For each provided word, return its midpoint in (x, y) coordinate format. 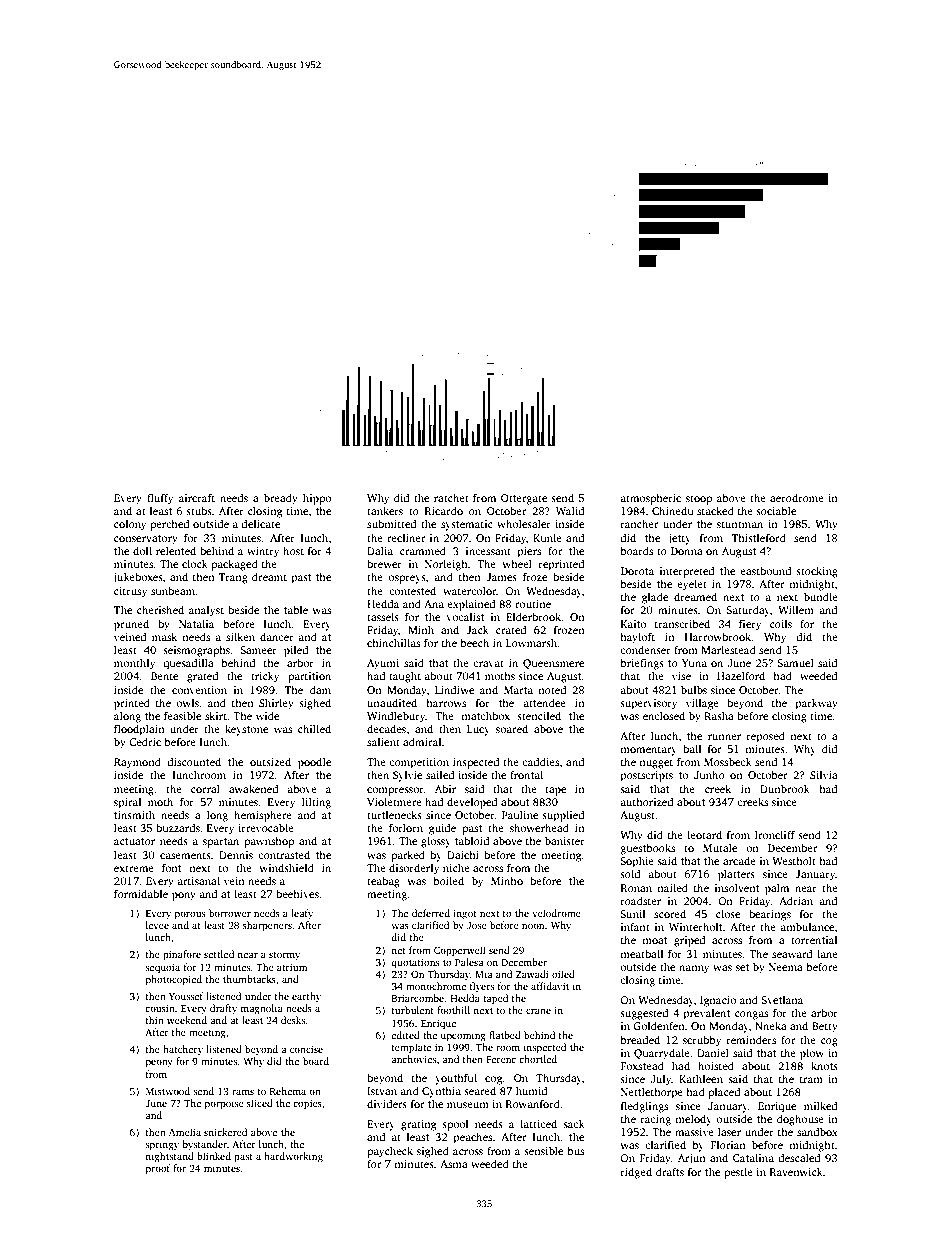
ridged (636, 1173)
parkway (817, 704)
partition (309, 677)
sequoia (162, 968)
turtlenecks (394, 814)
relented (176, 550)
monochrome (436, 986)
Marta (518, 690)
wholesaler (524, 523)
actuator (134, 841)
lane (827, 953)
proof (158, 1169)
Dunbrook (785, 788)
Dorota (637, 571)
